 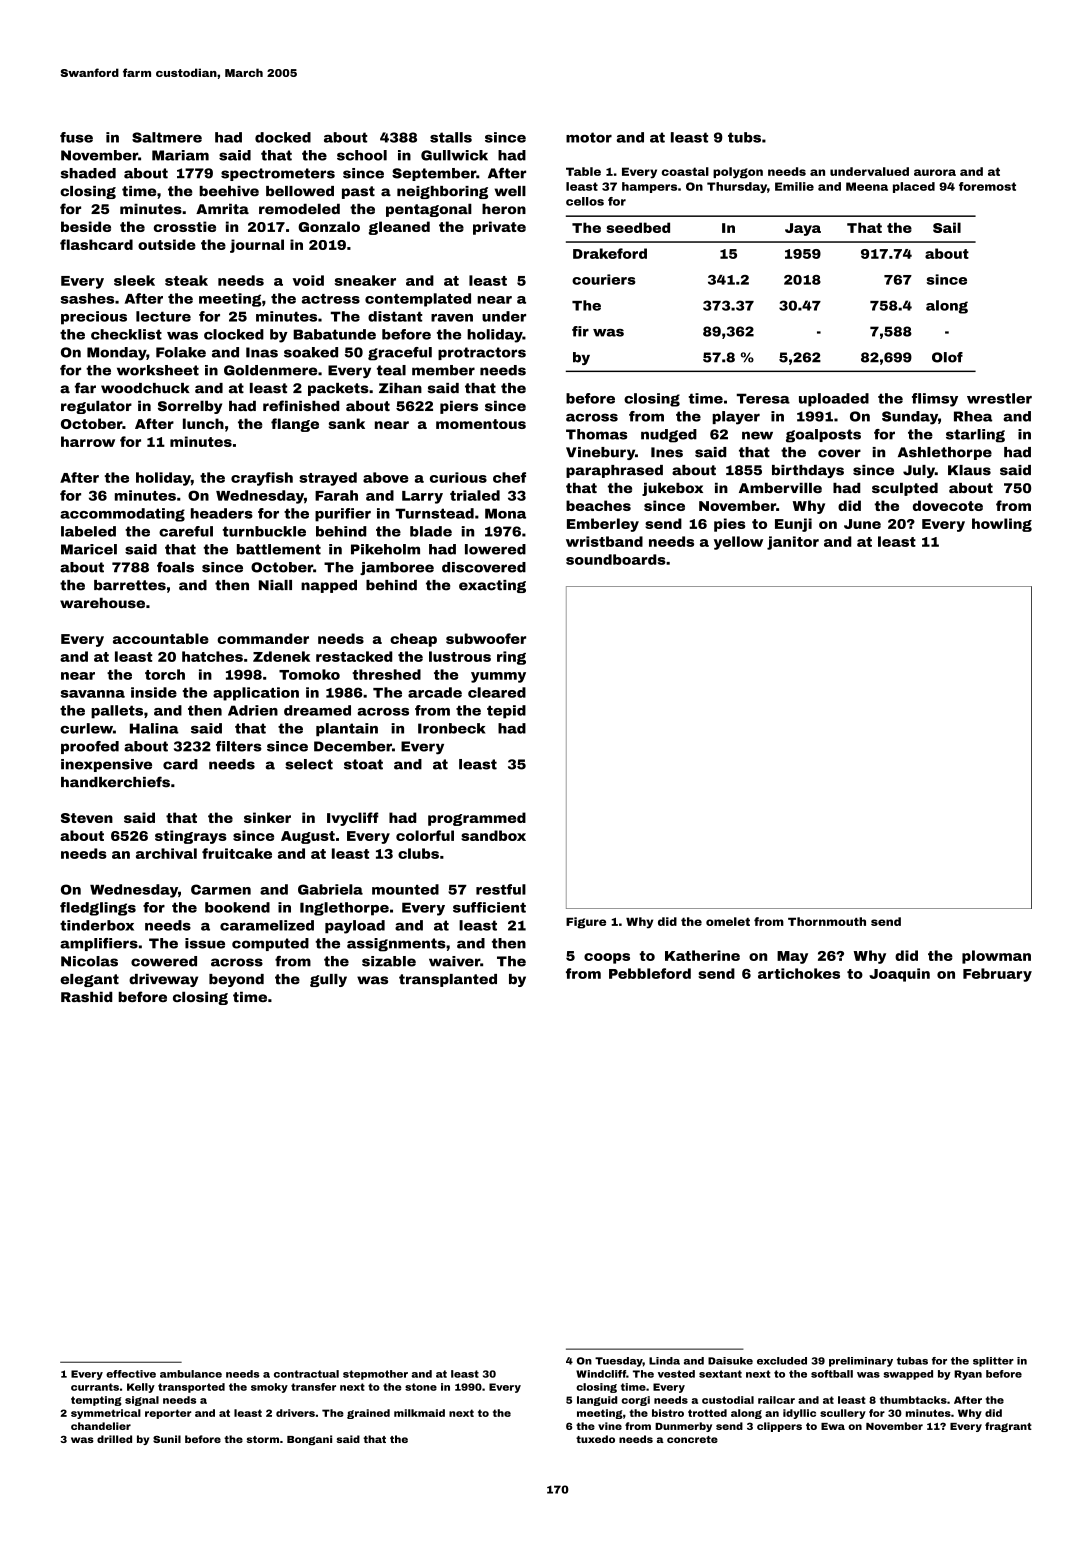 I want to click on mounted, so click(x=405, y=889).
